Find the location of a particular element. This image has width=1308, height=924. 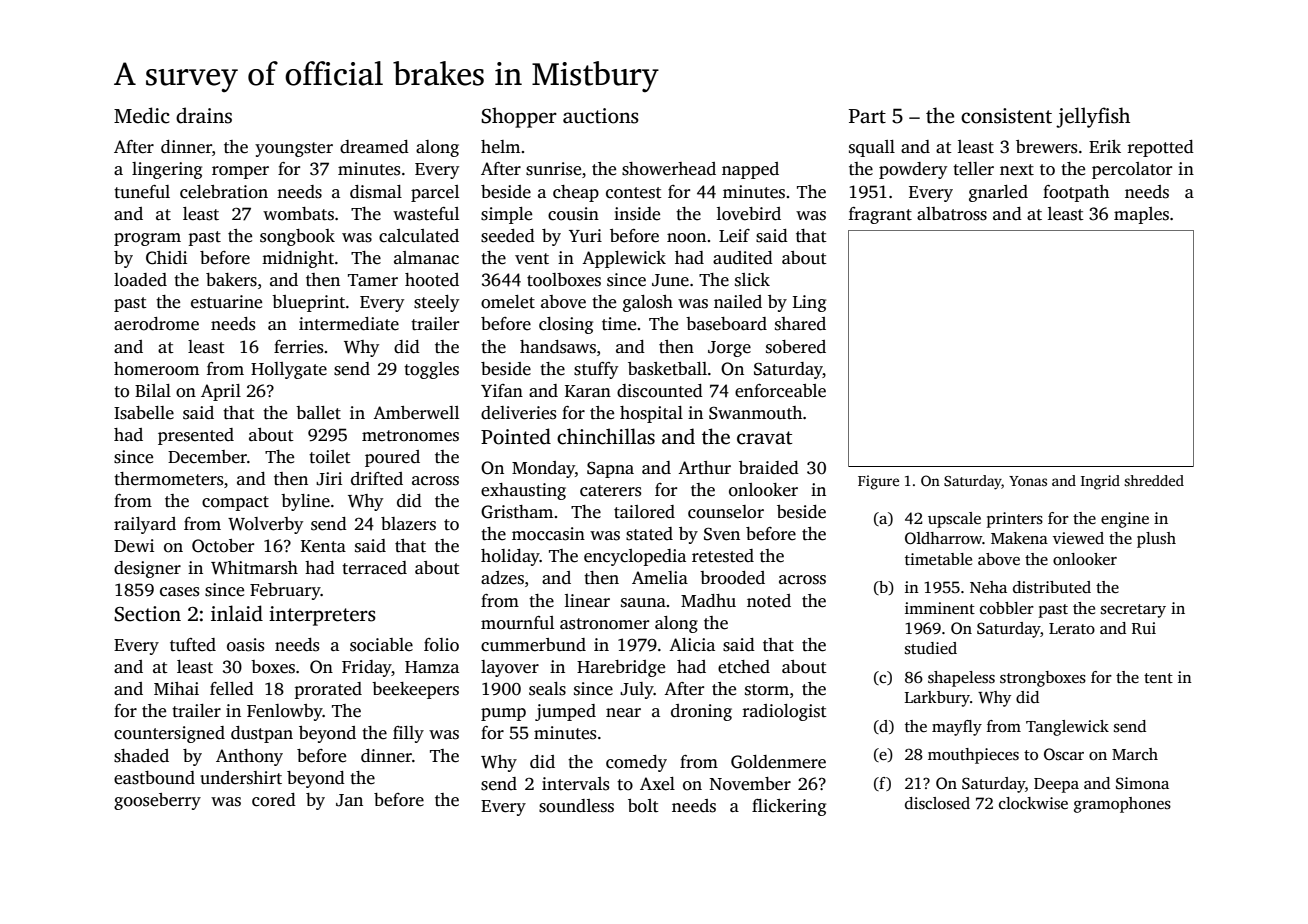

disclosed is located at coordinates (937, 803).
